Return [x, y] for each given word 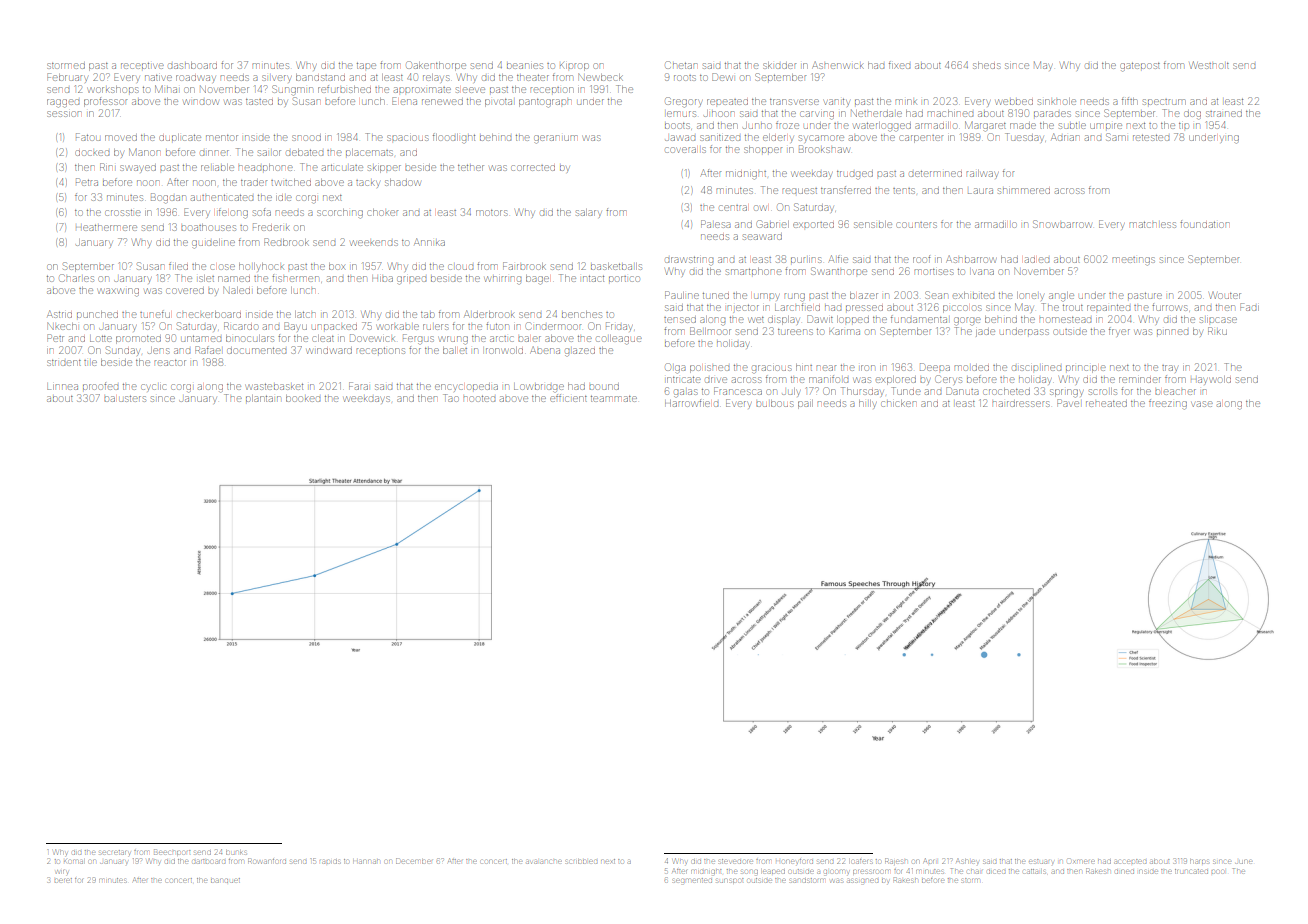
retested [1151, 138]
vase [1202, 404]
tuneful [155, 315]
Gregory [683, 102]
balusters [125, 399]
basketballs [616, 266]
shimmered [1024, 191]
